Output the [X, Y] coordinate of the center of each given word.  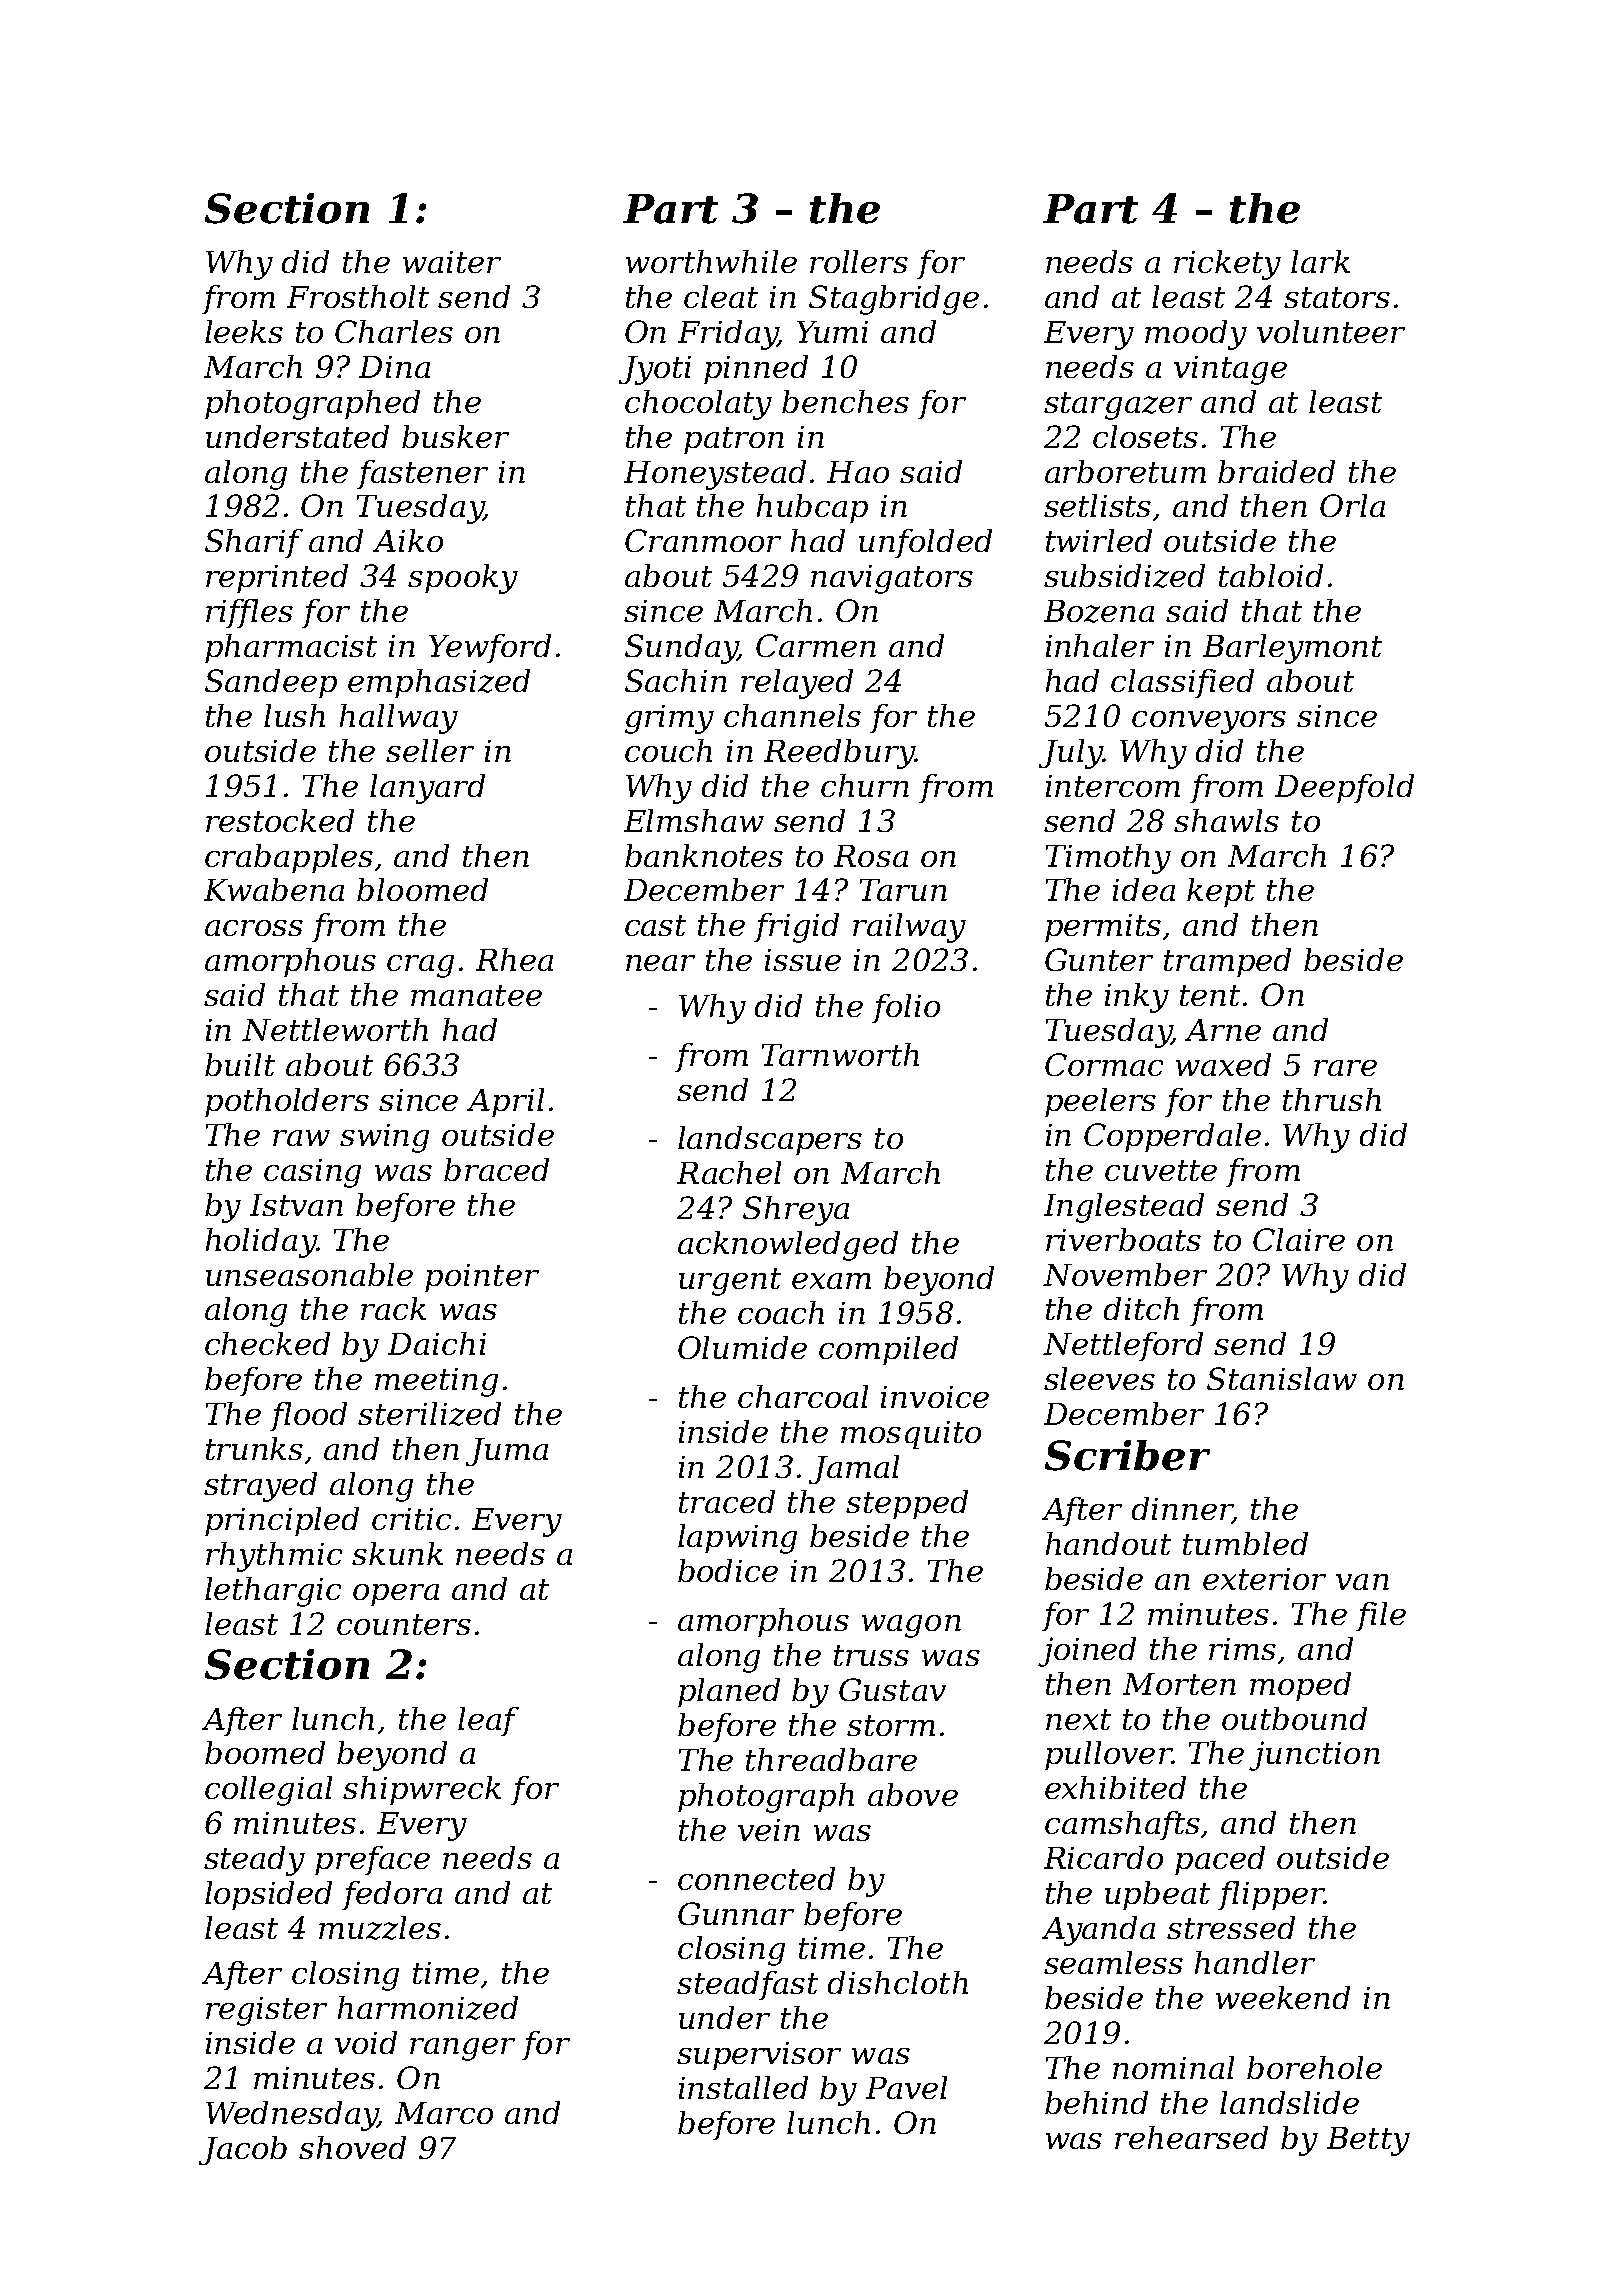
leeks [244, 331]
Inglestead [1124, 1208]
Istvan [296, 1205]
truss [871, 1655]
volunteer [1331, 331]
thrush [1332, 1099]
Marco [444, 2113]
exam [831, 1281]
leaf [488, 1721]
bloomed [422, 889]
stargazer [1118, 406]
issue [803, 960]
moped [1300, 1686]
